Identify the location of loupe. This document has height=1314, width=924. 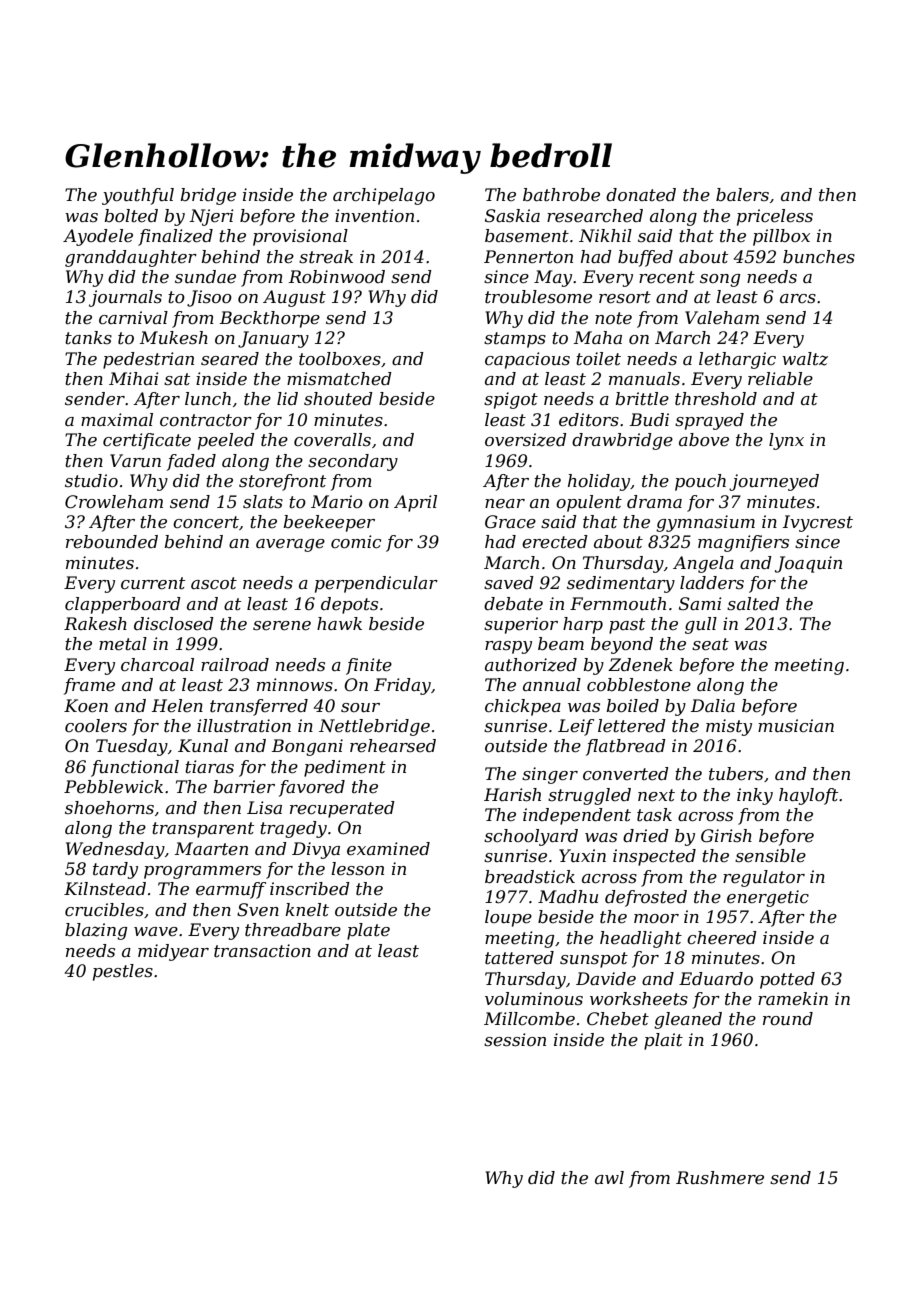
(508, 918).
